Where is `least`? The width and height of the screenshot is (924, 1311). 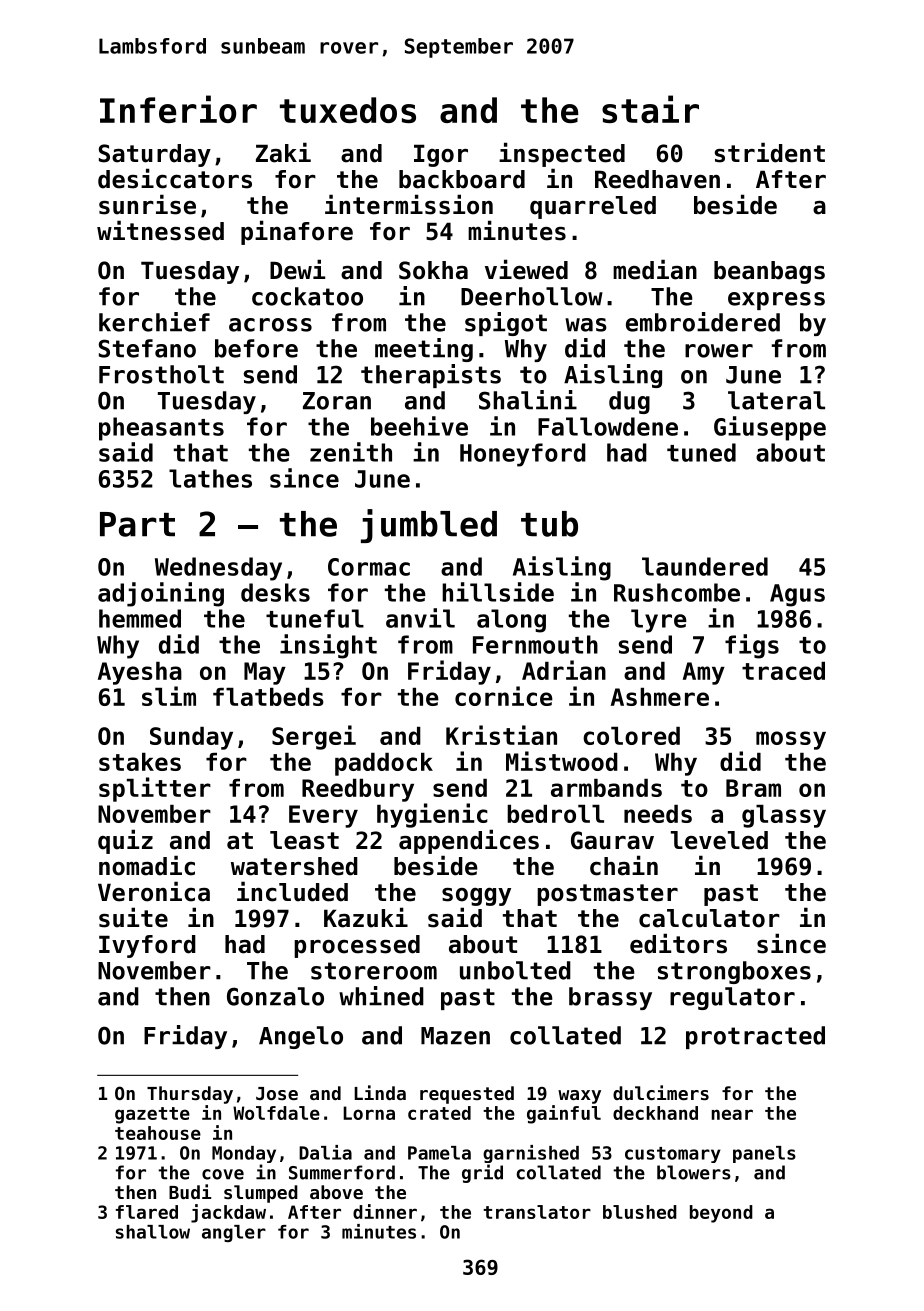
least is located at coordinates (304, 840).
